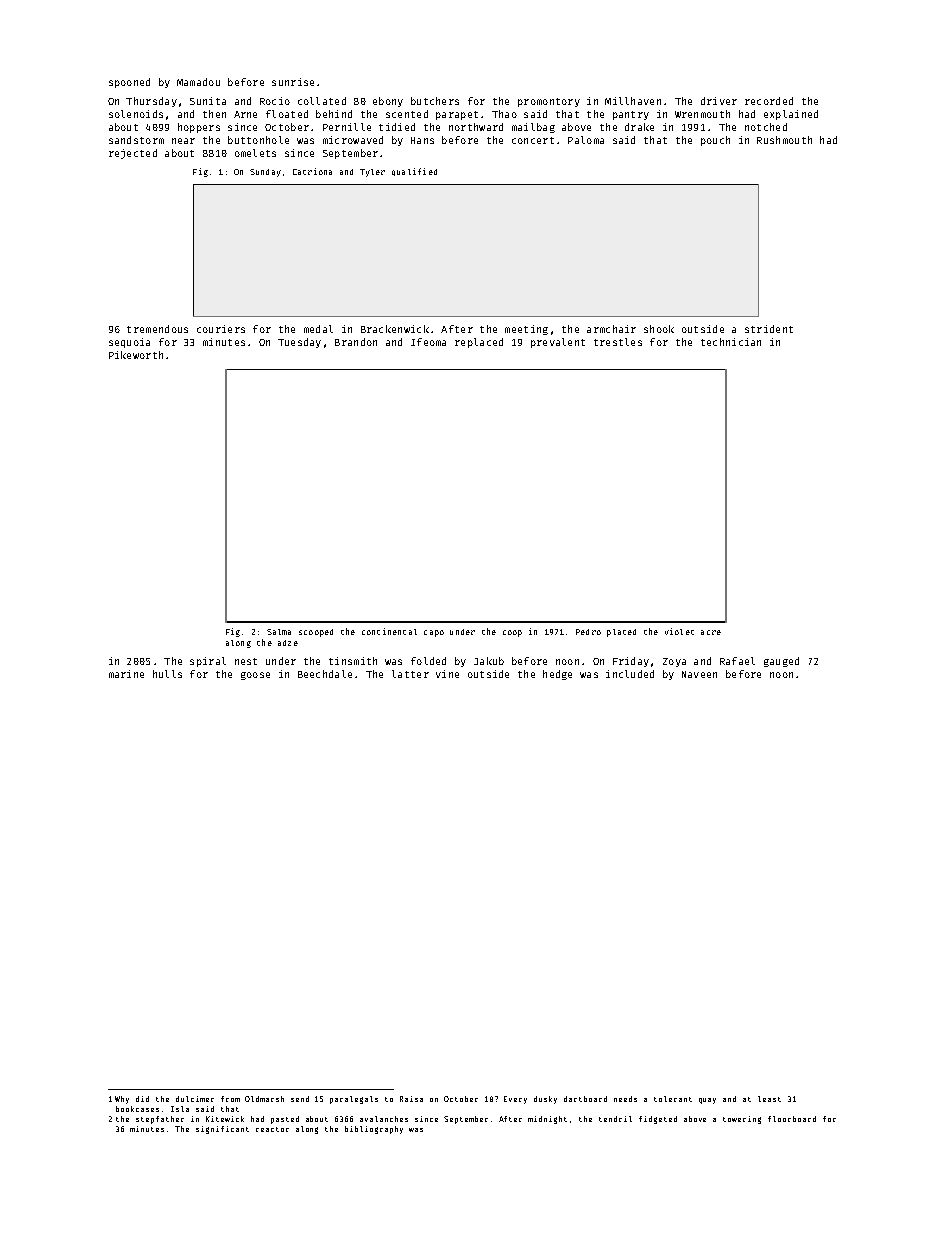  What do you see at coordinates (255, 676) in the screenshot?
I see `goose` at bounding box center [255, 676].
